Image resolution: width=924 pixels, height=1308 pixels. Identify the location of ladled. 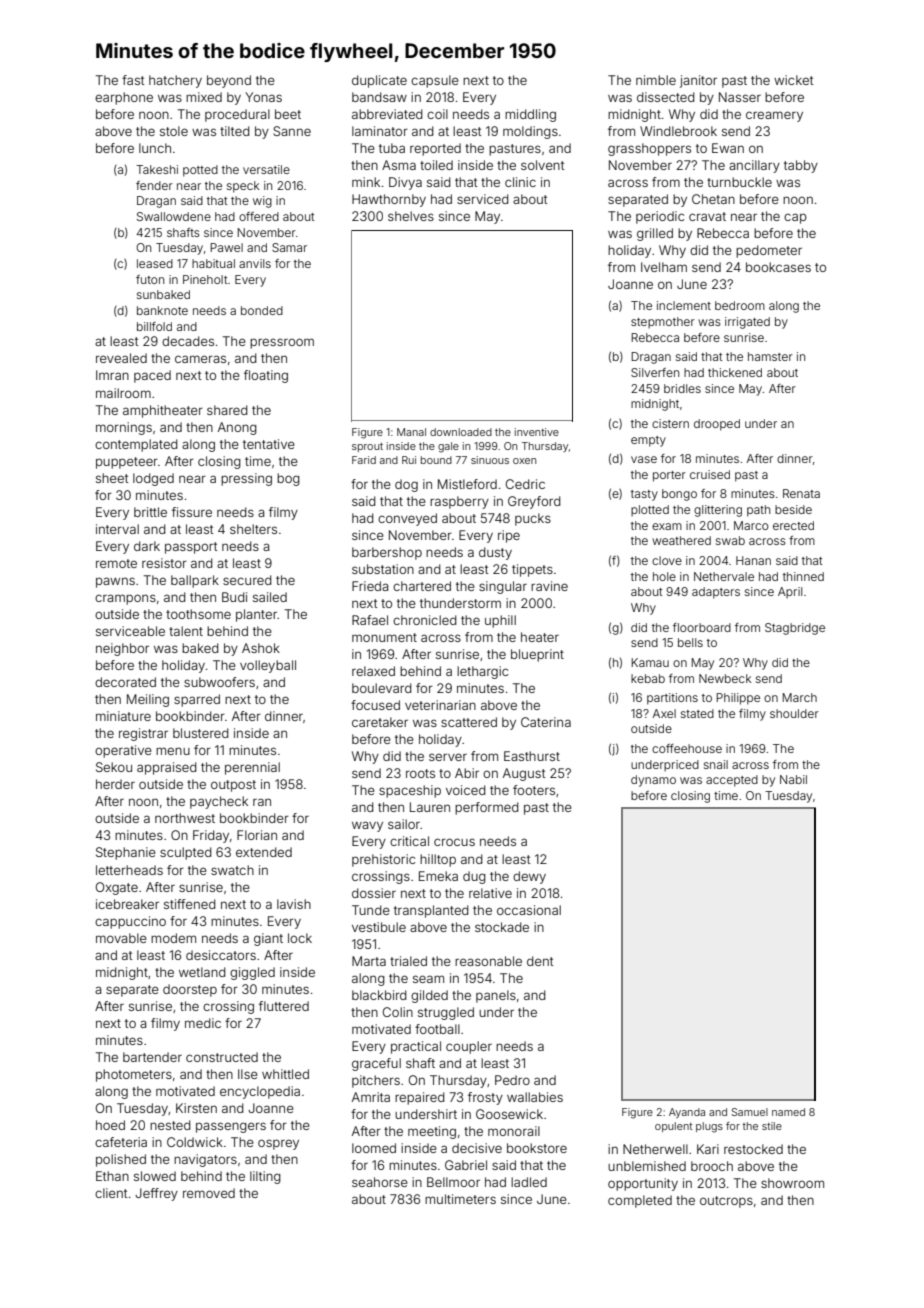
(529, 1182).
